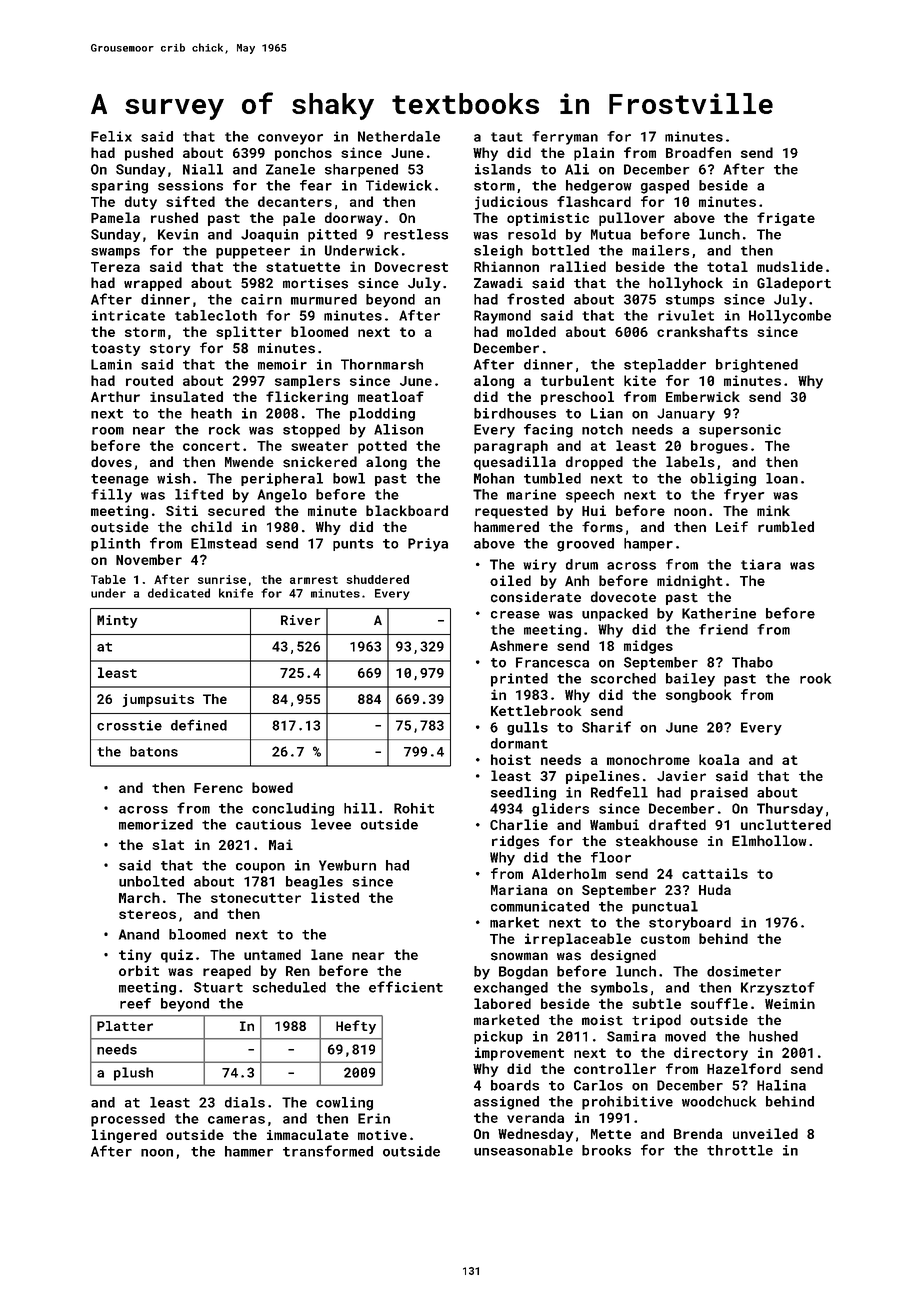 The width and height of the screenshot is (924, 1314). I want to click on plain, so click(594, 154).
